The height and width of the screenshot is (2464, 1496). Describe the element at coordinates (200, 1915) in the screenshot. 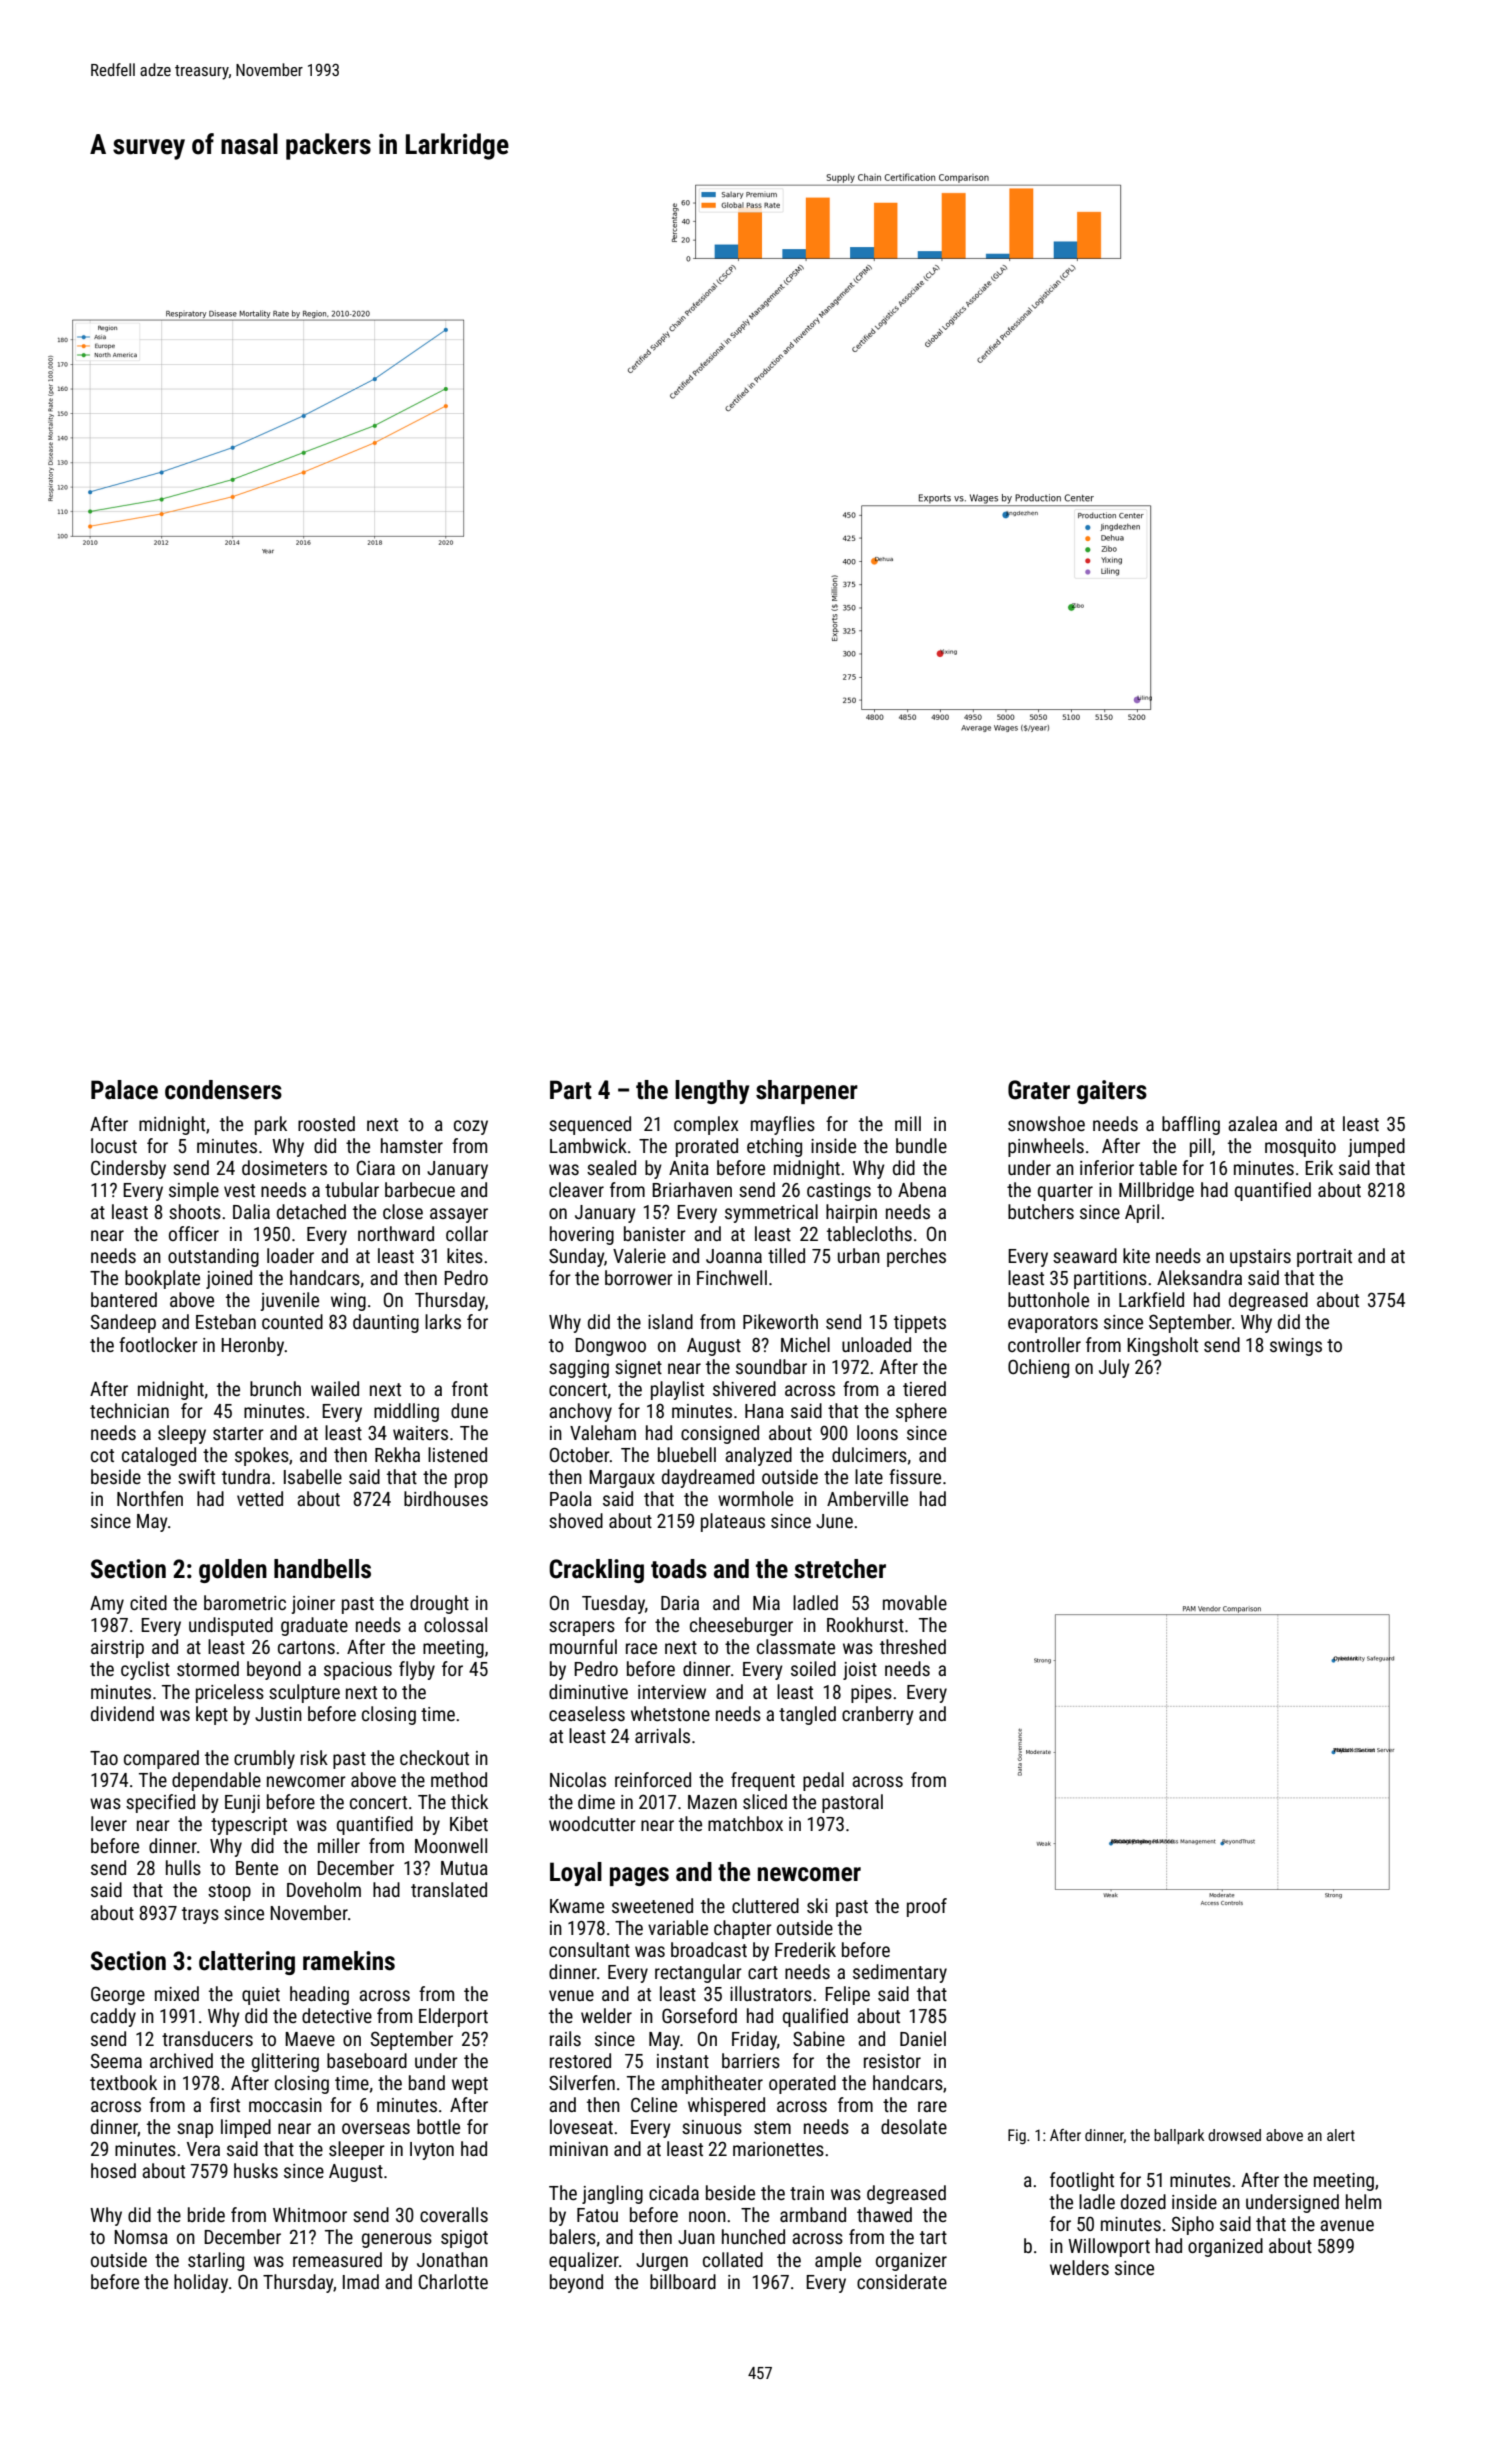

I see `trays` at that location.
